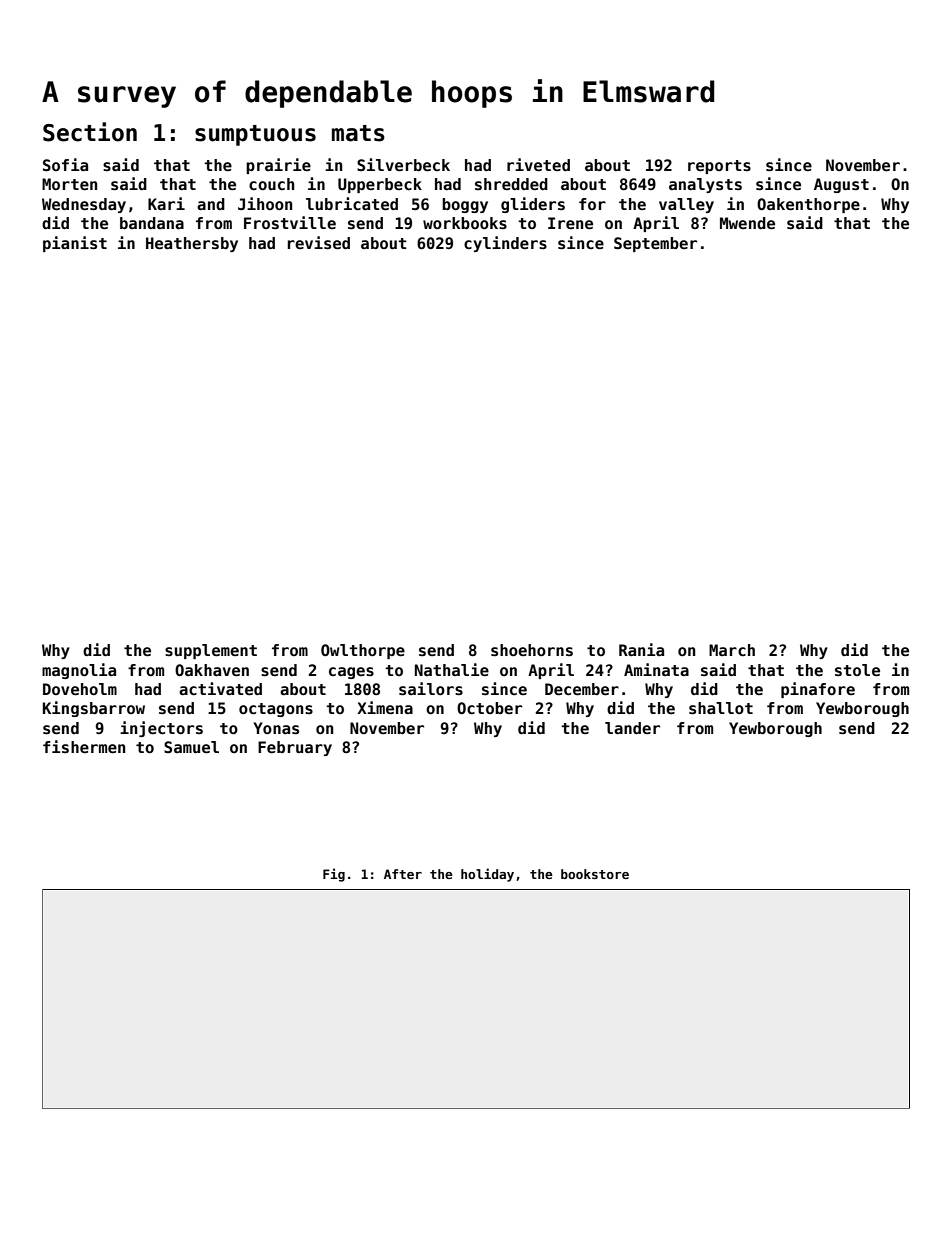 The width and height of the page is (952, 1233). I want to click on October, so click(489, 708).
